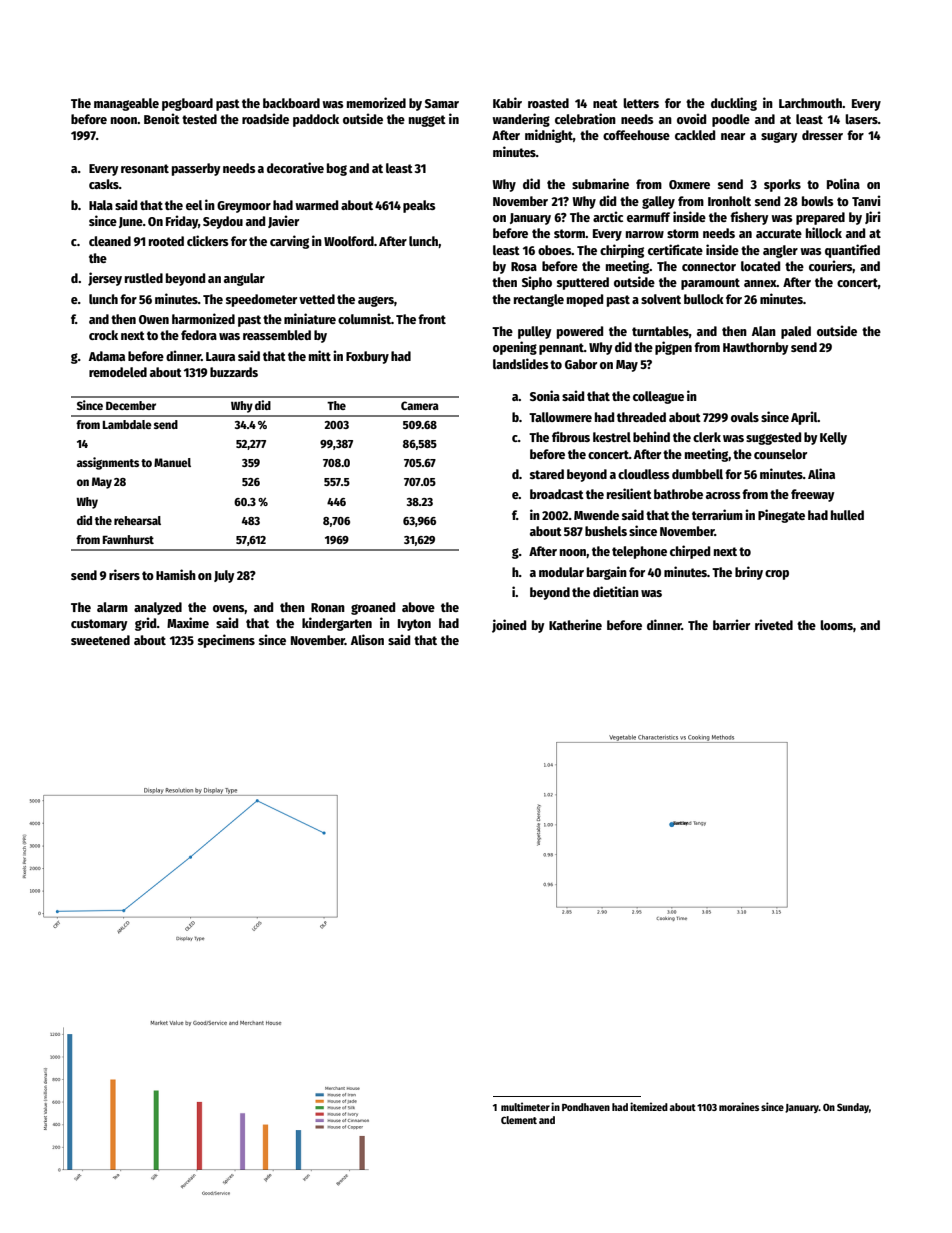 The image size is (952, 1233). What do you see at coordinates (364, 318) in the image?
I see `columnist` at bounding box center [364, 318].
